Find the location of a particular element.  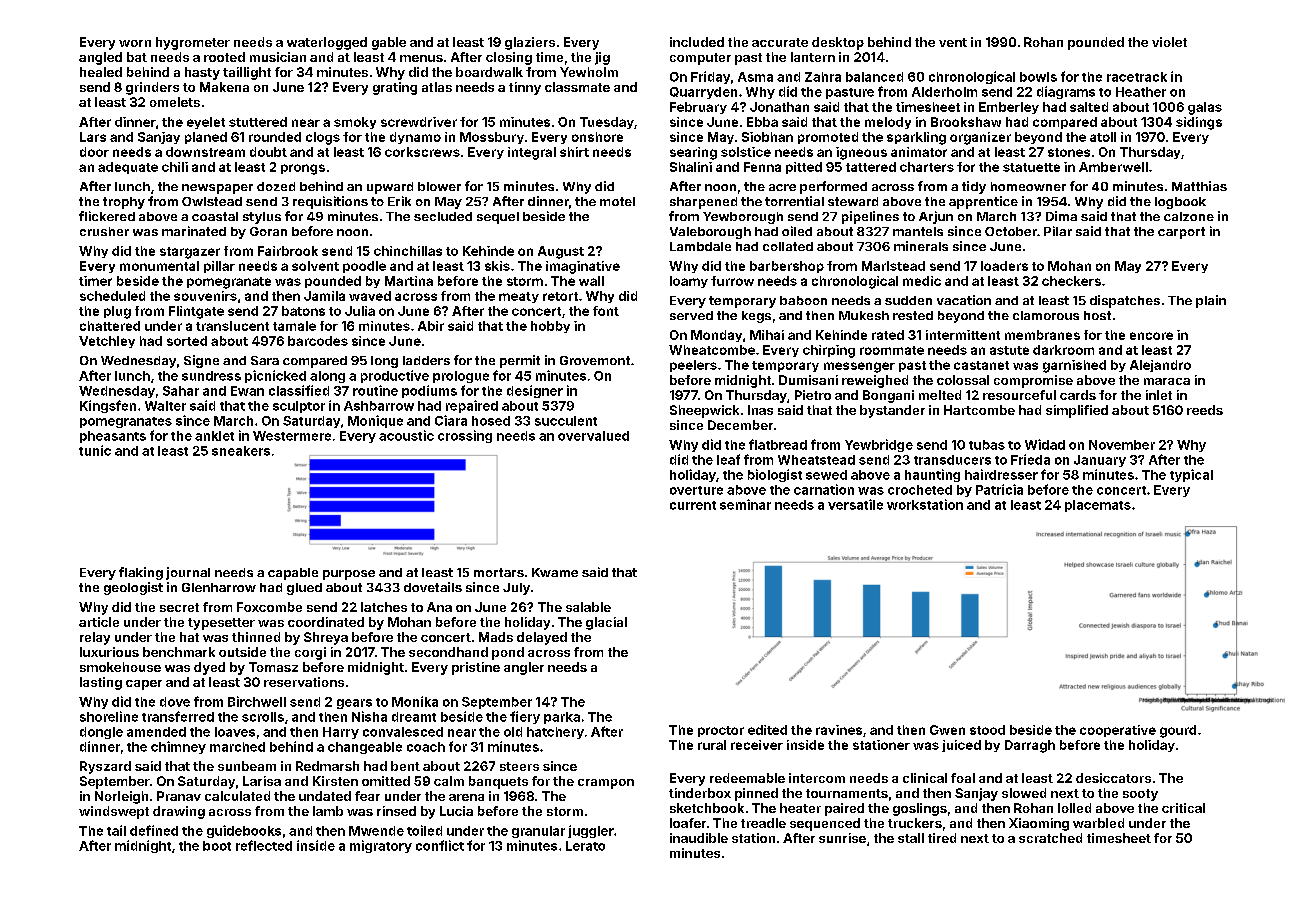

redeemable is located at coordinates (747, 778).
